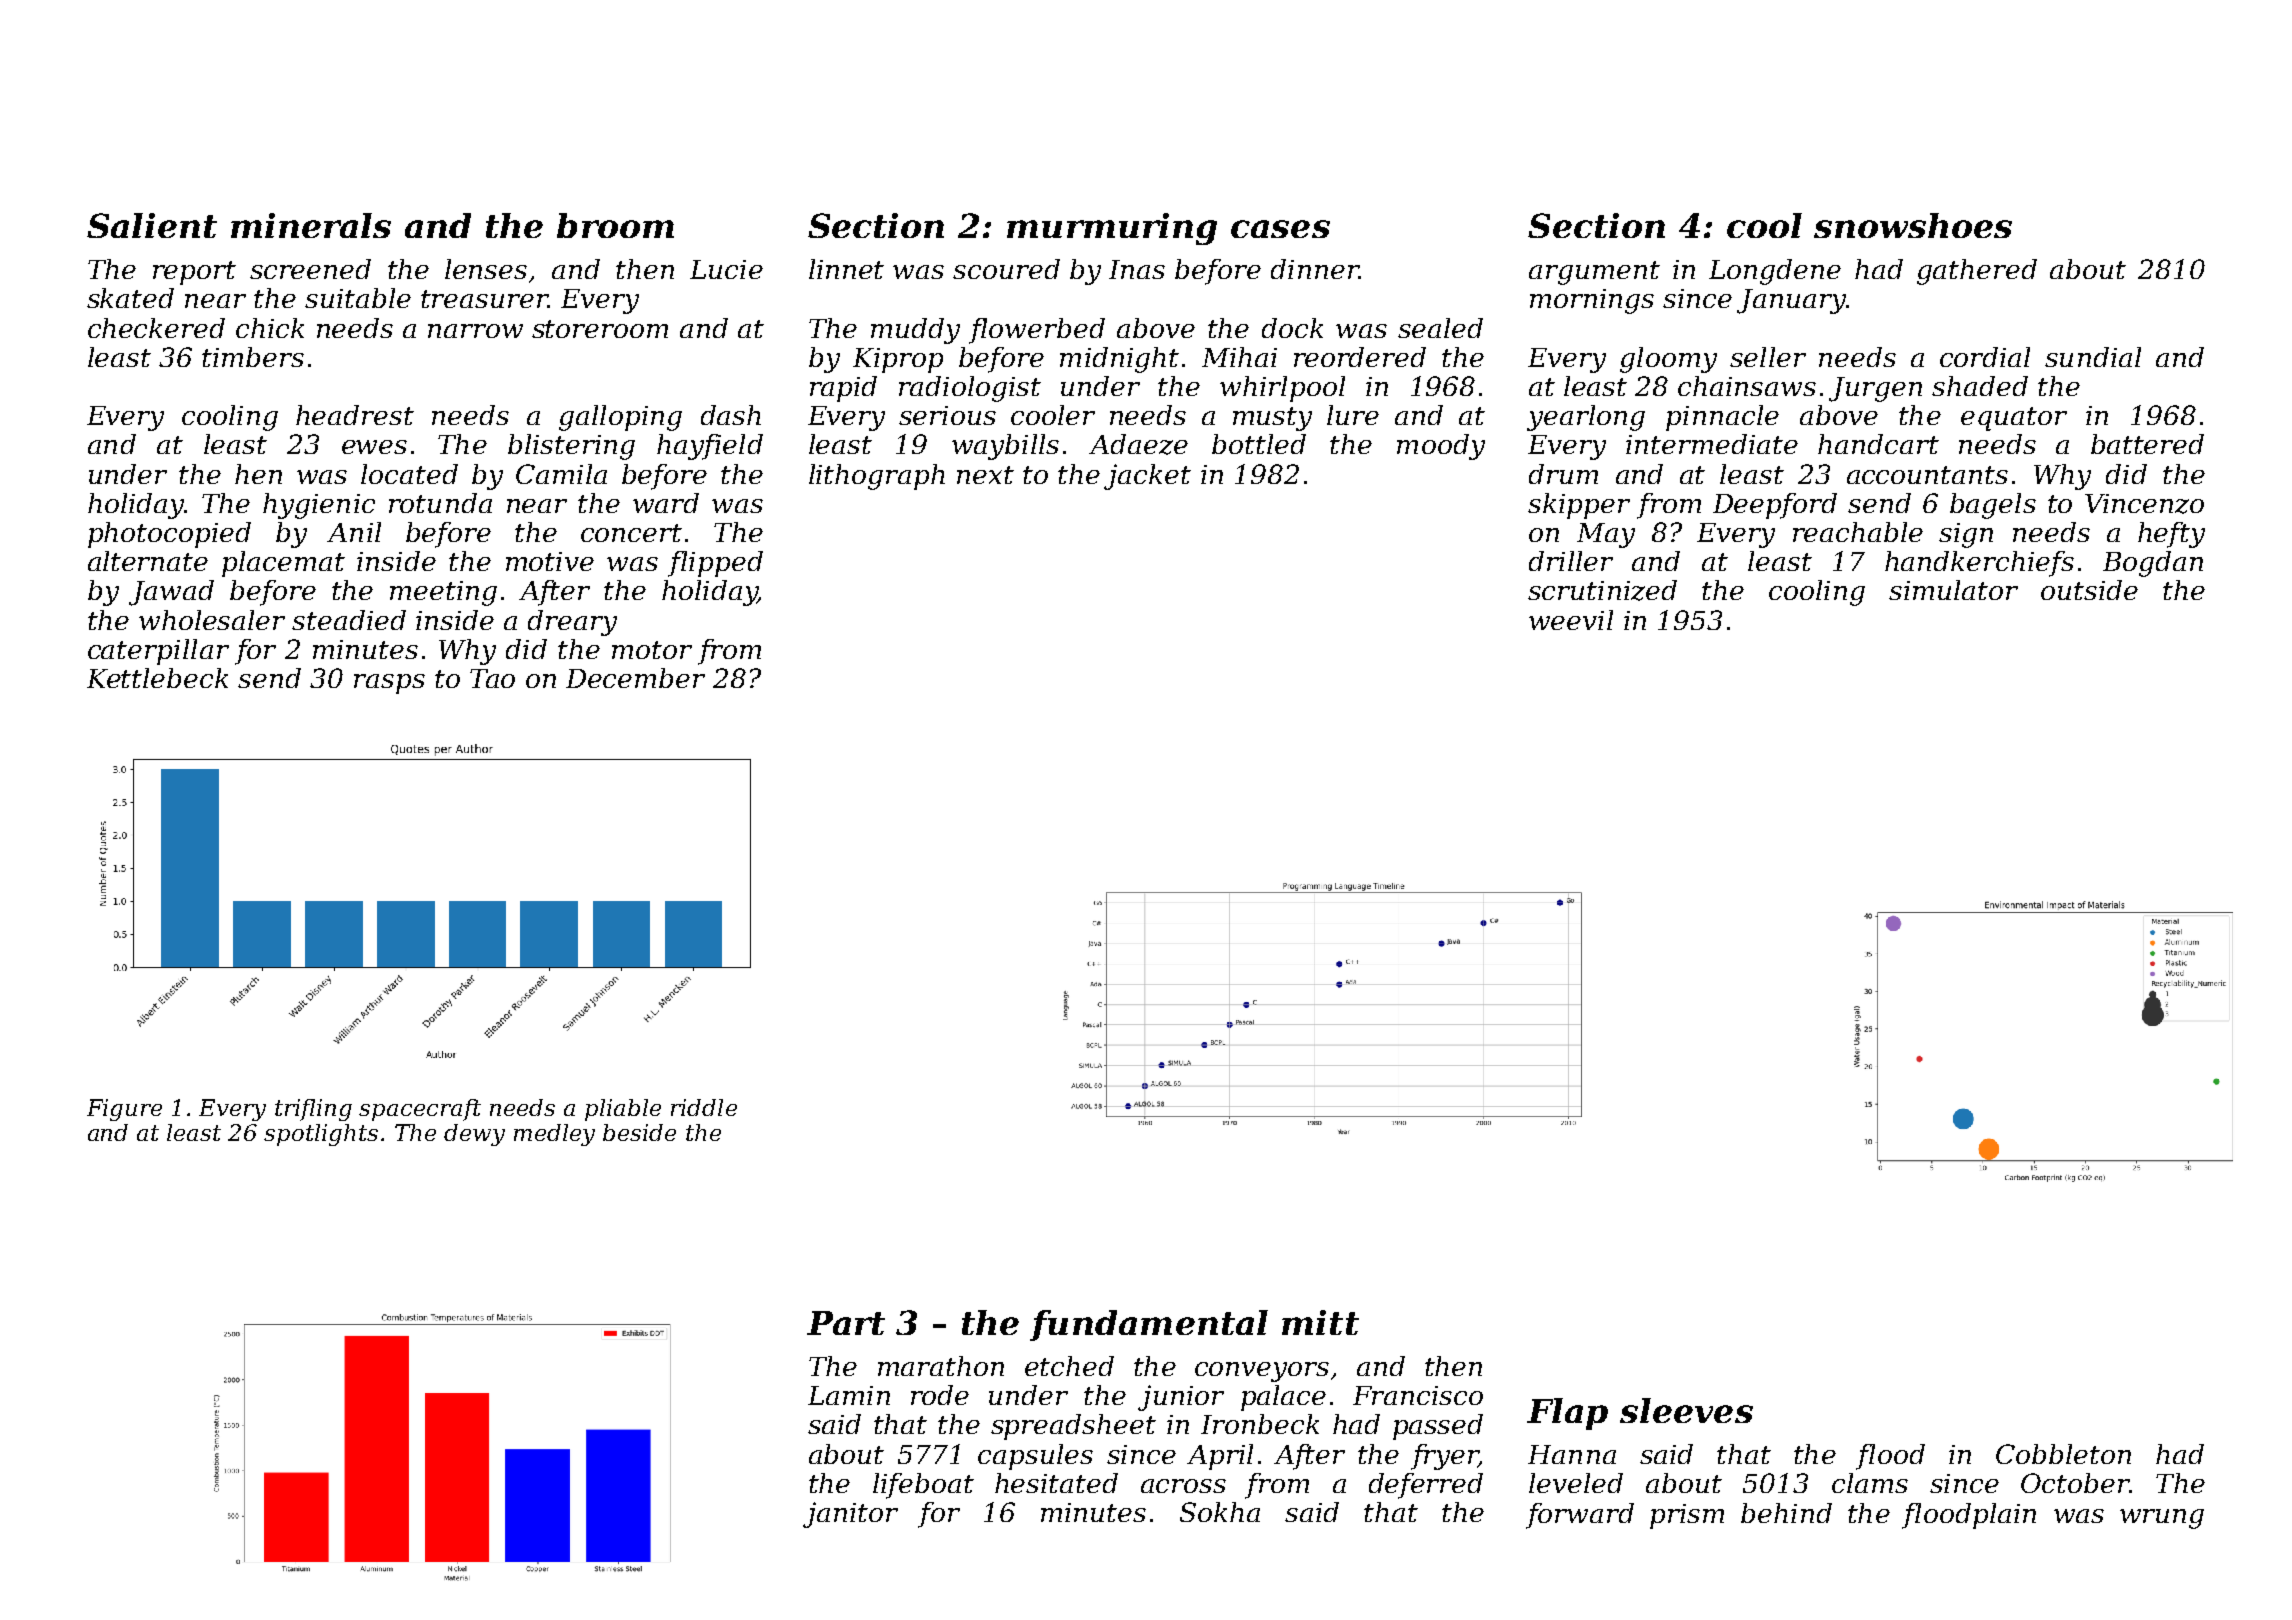 This screenshot has width=2292, height=1620. Describe the element at coordinates (2089, 590) in the screenshot. I see `outside` at that location.
